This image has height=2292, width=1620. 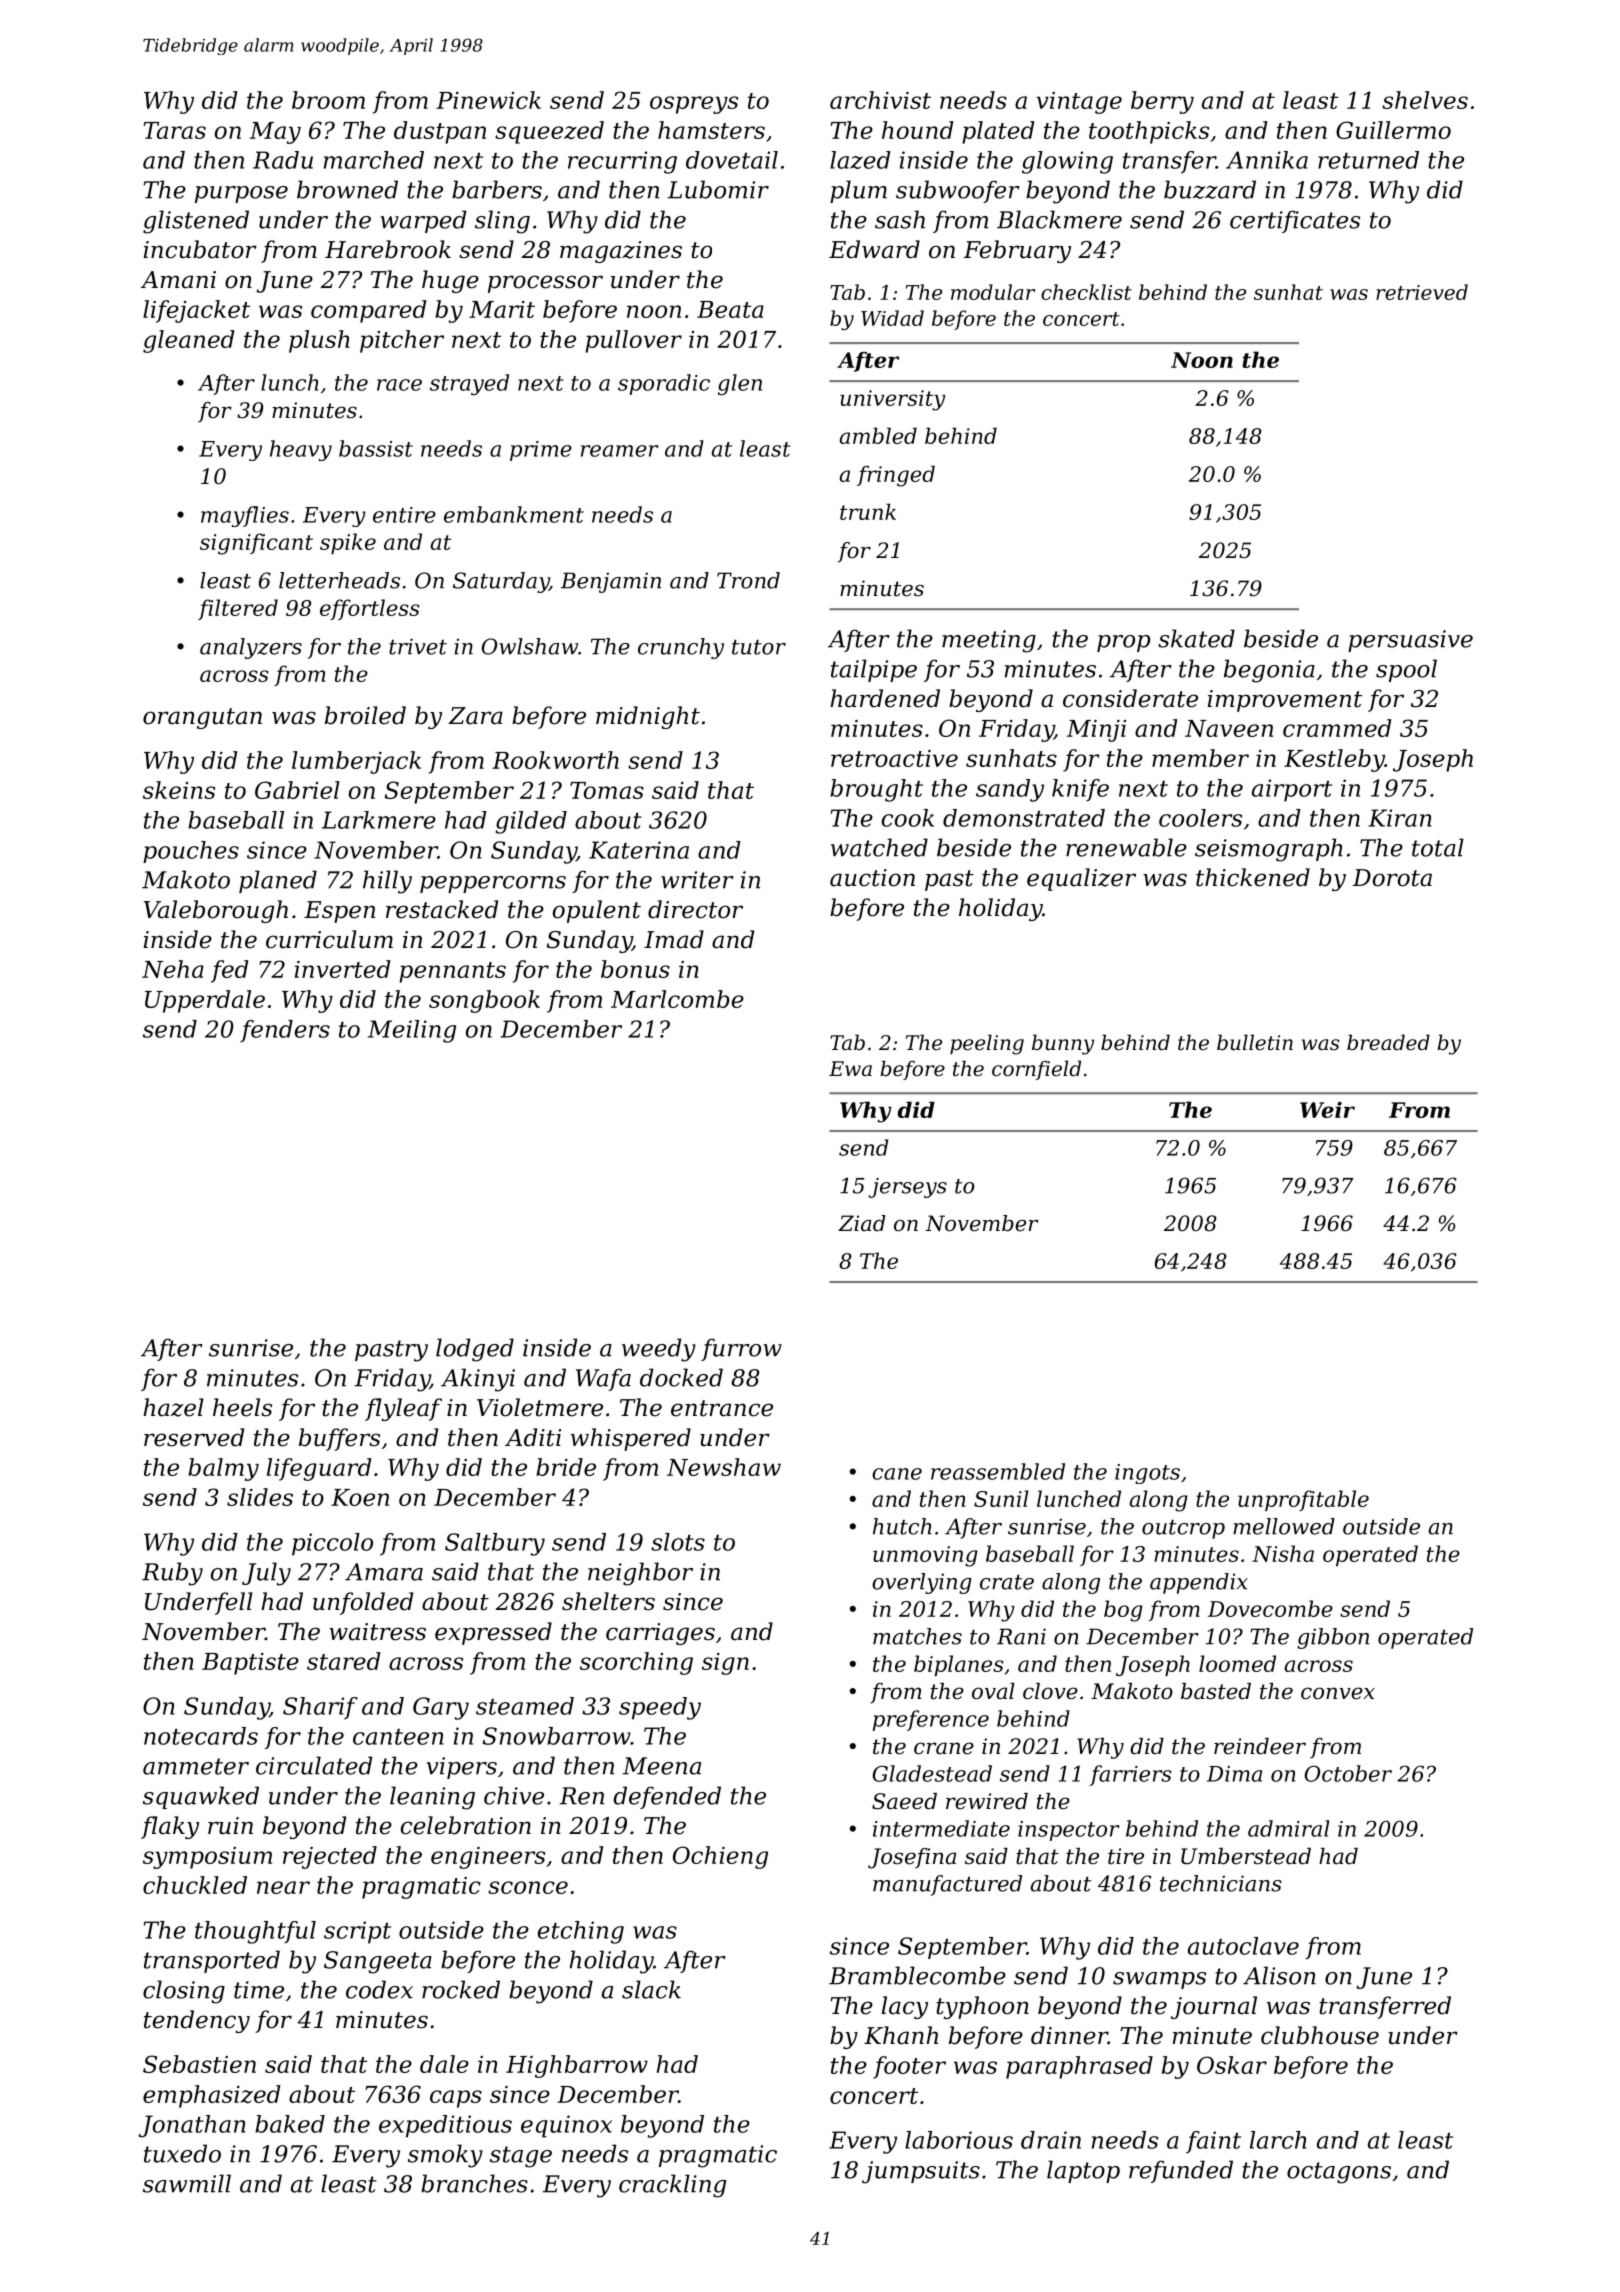 What do you see at coordinates (474, 2183) in the image?
I see `branches` at bounding box center [474, 2183].
